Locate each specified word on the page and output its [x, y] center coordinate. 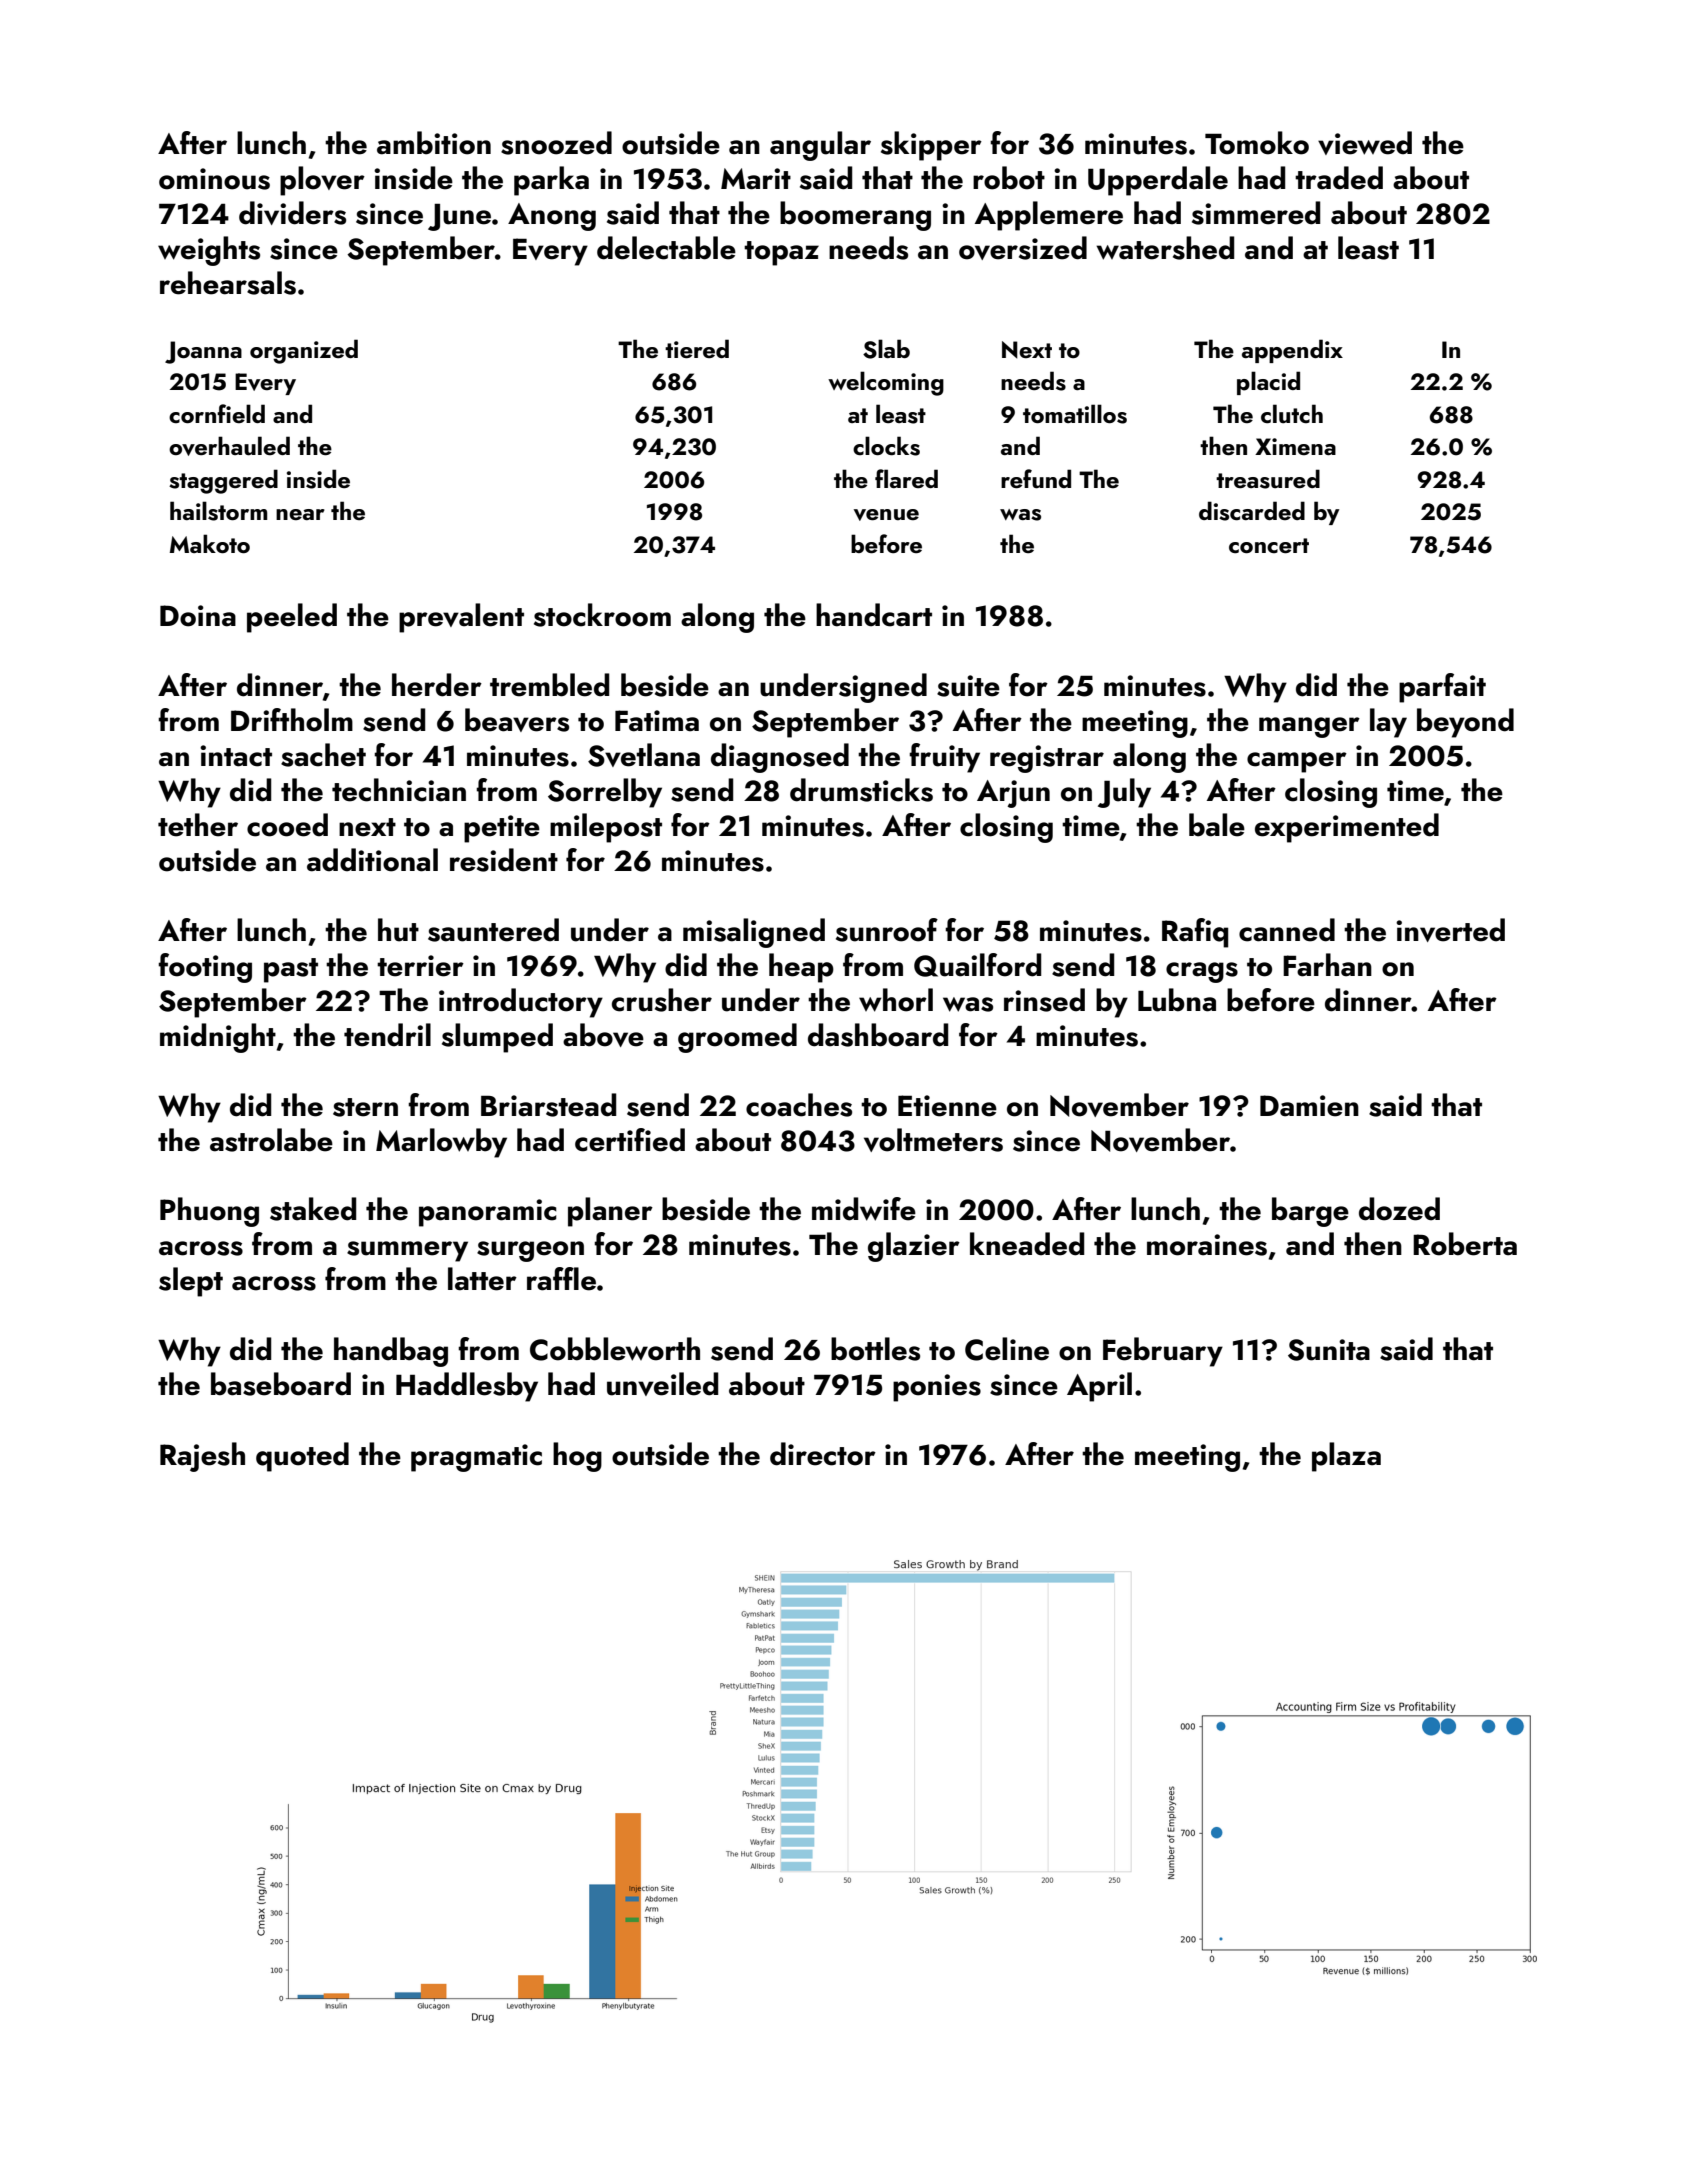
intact [236, 756]
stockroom [602, 615]
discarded [1252, 511]
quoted [302, 1457]
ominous [214, 179]
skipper [931, 146]
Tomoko [1257, 143]
